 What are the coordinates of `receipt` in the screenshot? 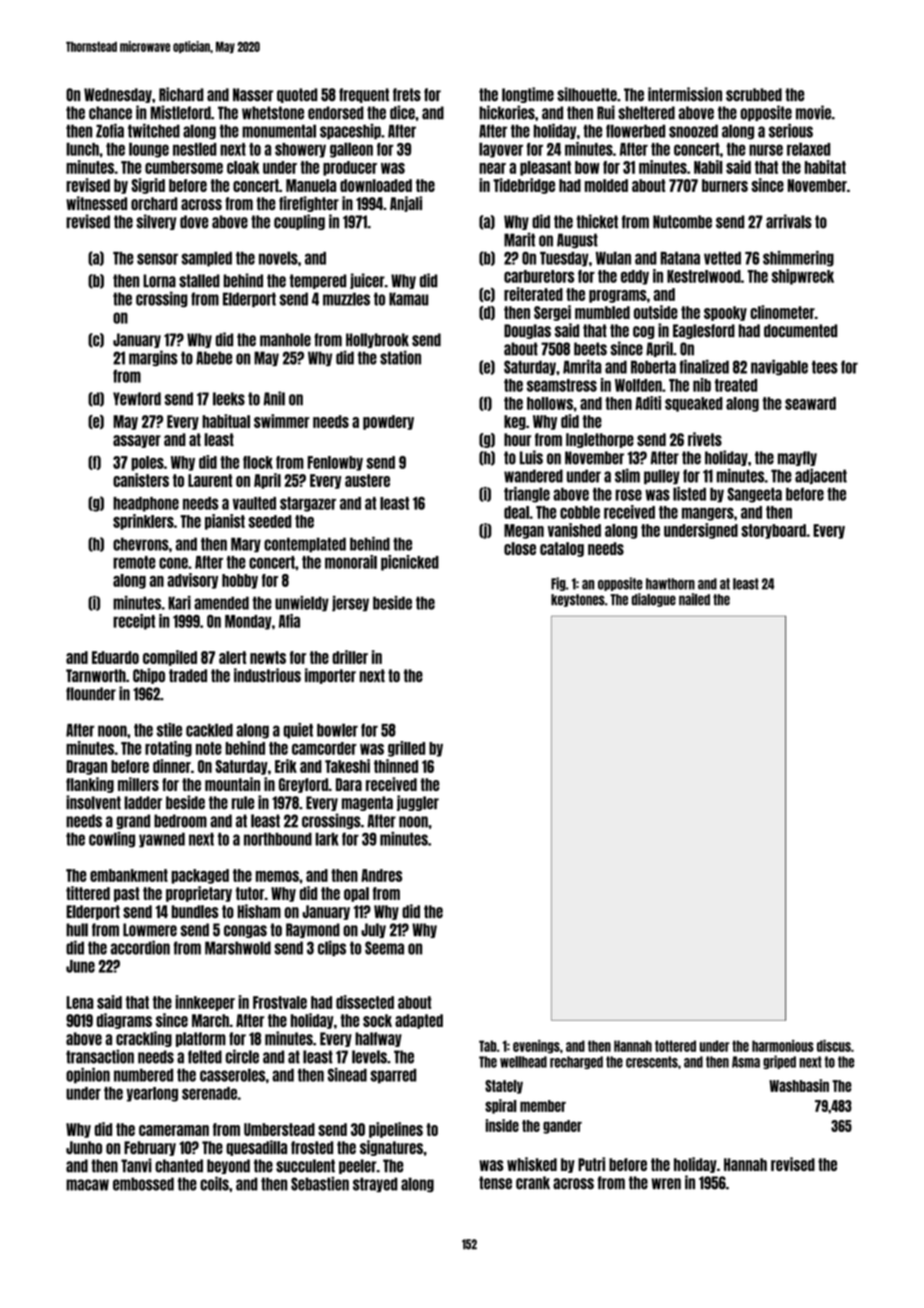 It's located at (134, 622).
